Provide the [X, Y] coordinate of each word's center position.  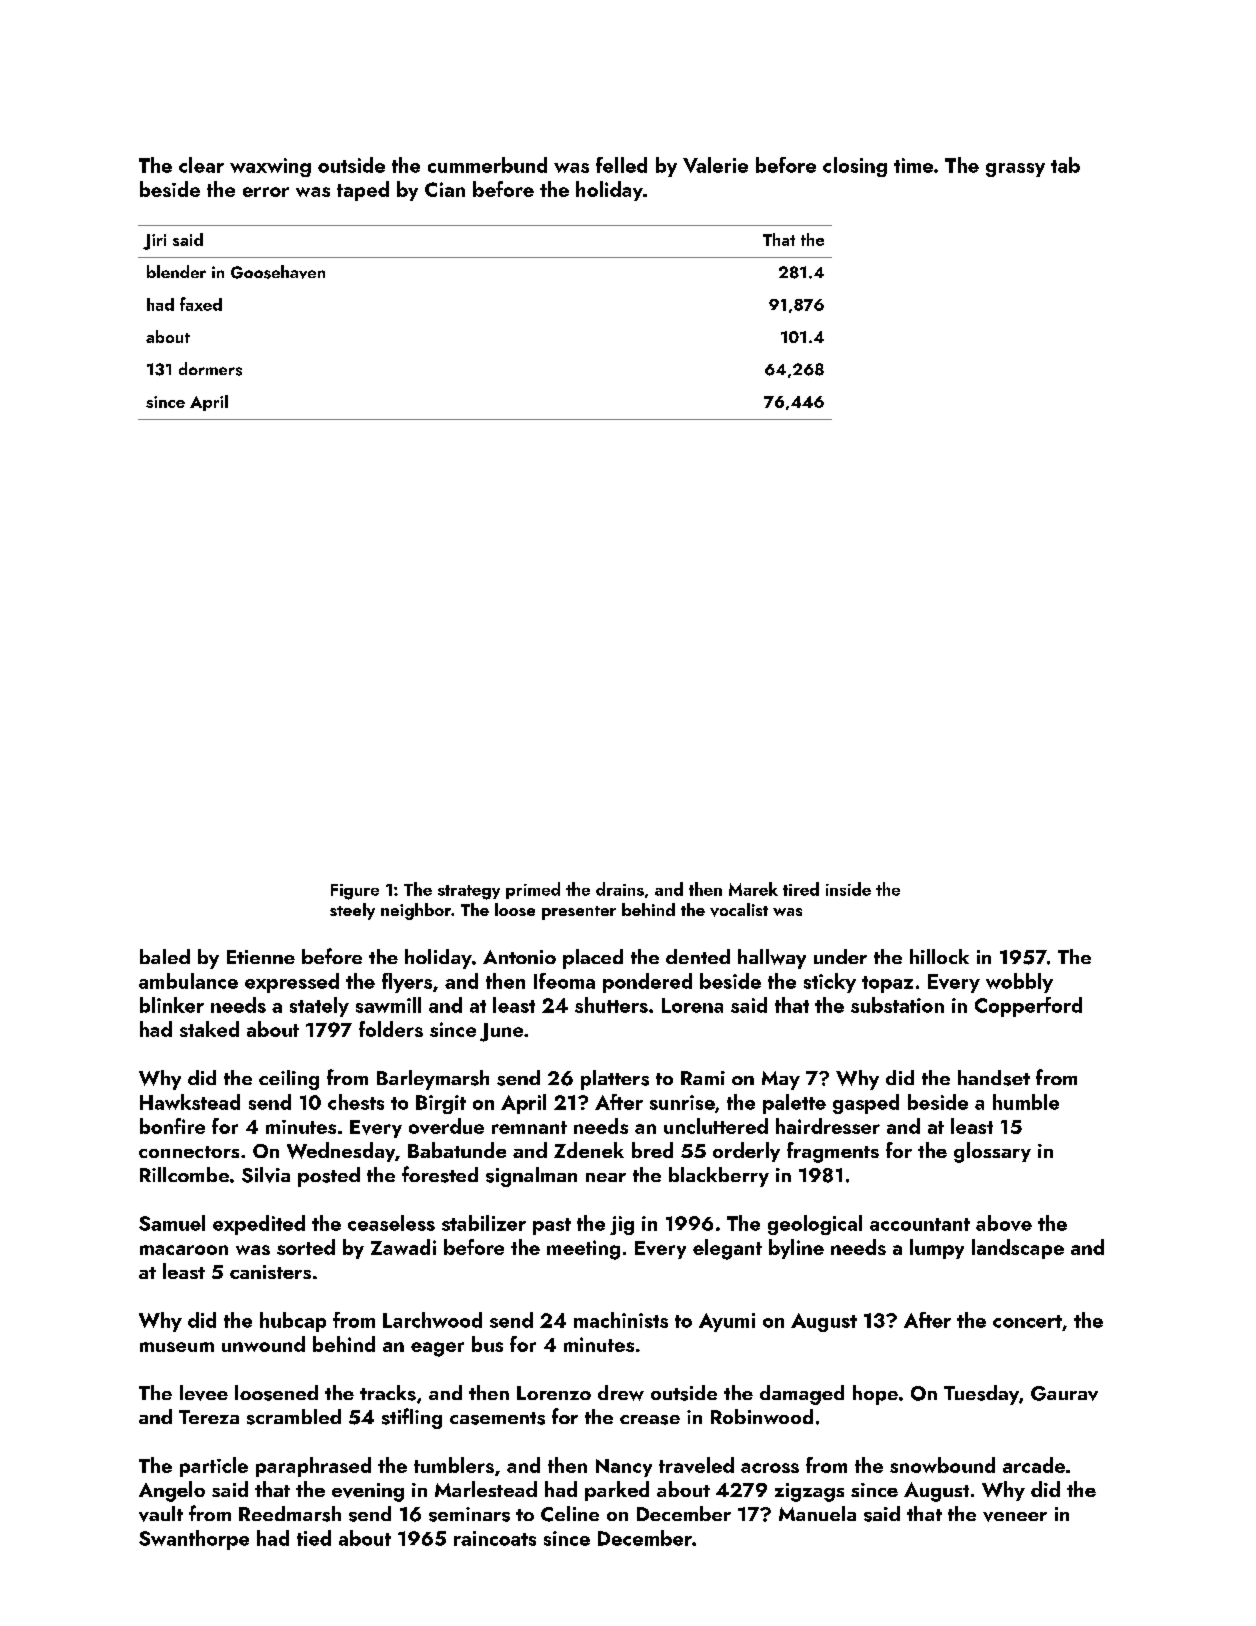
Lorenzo [554, 1393]
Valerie [715, 165]
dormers [210, 369]
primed [533, 890]
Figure [355, 892]
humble [1026, 1102]
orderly [746, 1152]
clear [201, 165]
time [913, 165]
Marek [753, 889]
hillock [939, 956]
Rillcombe [184, 1174]
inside [848, 889]
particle [214, 1467]
